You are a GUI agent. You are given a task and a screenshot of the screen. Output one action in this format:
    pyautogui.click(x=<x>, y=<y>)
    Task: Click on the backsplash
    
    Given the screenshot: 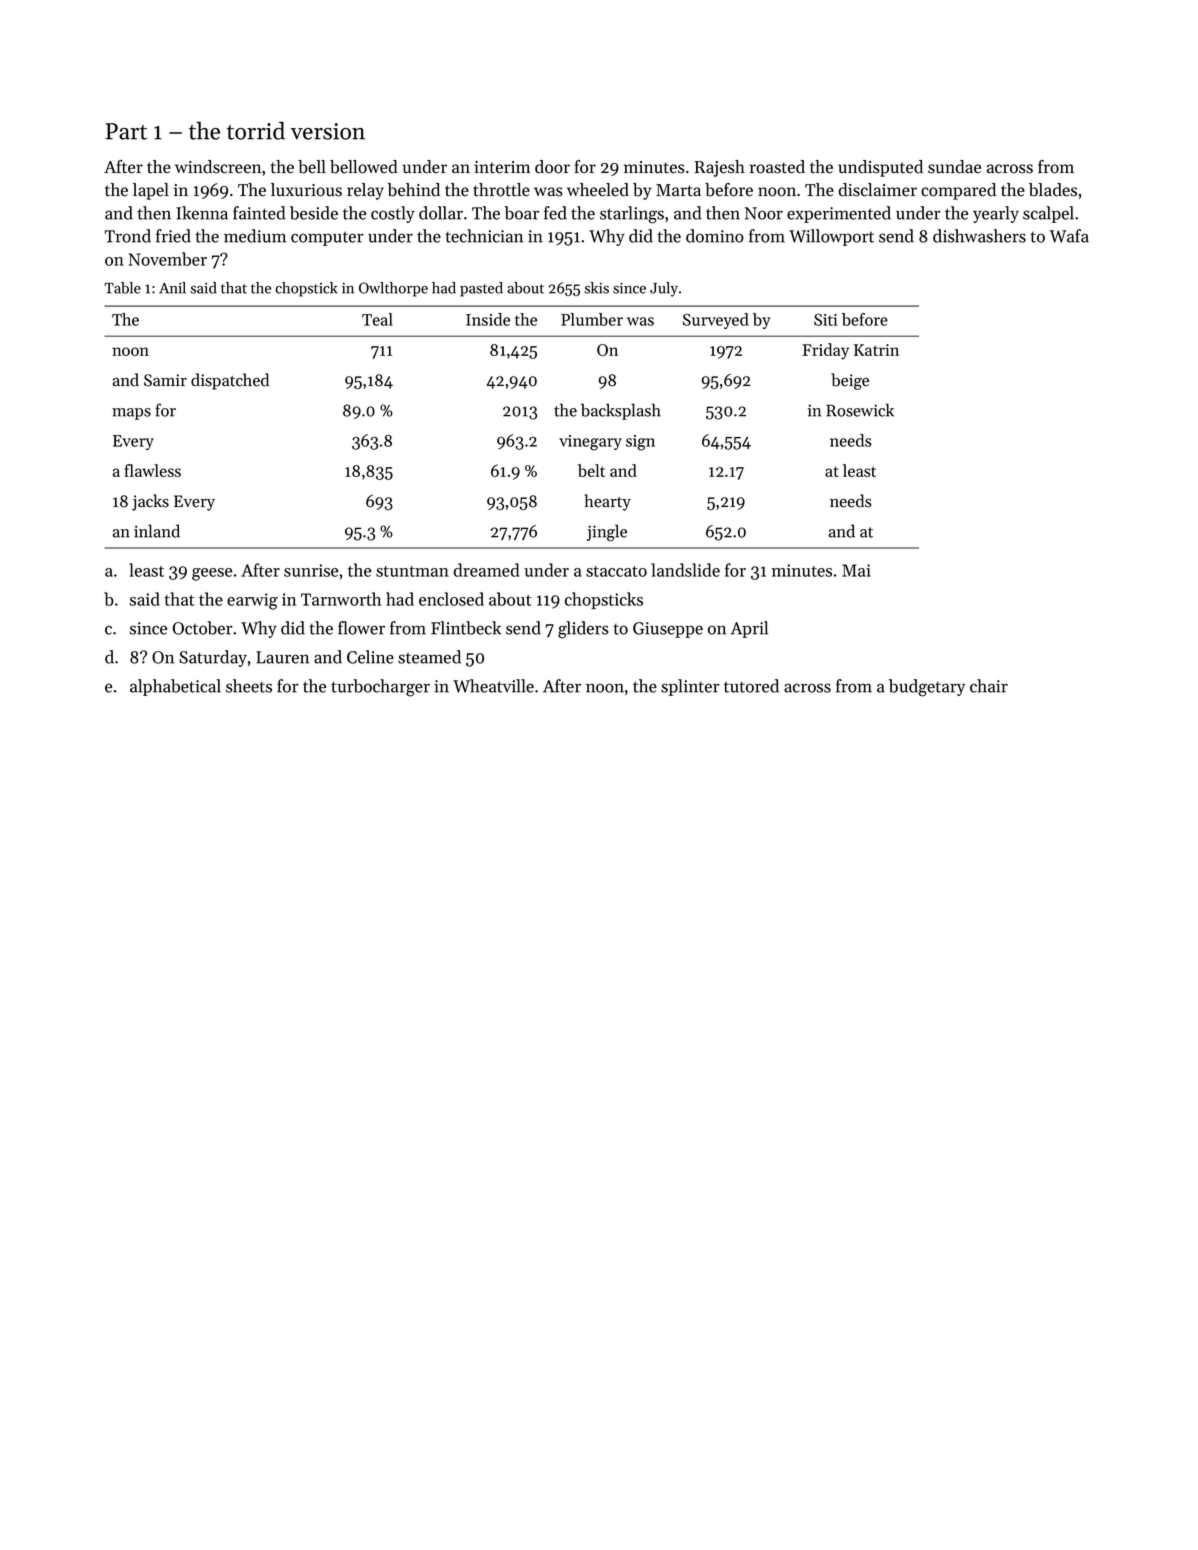 What is the action you would take?
    pyautogui.click(x=621, y=411)
